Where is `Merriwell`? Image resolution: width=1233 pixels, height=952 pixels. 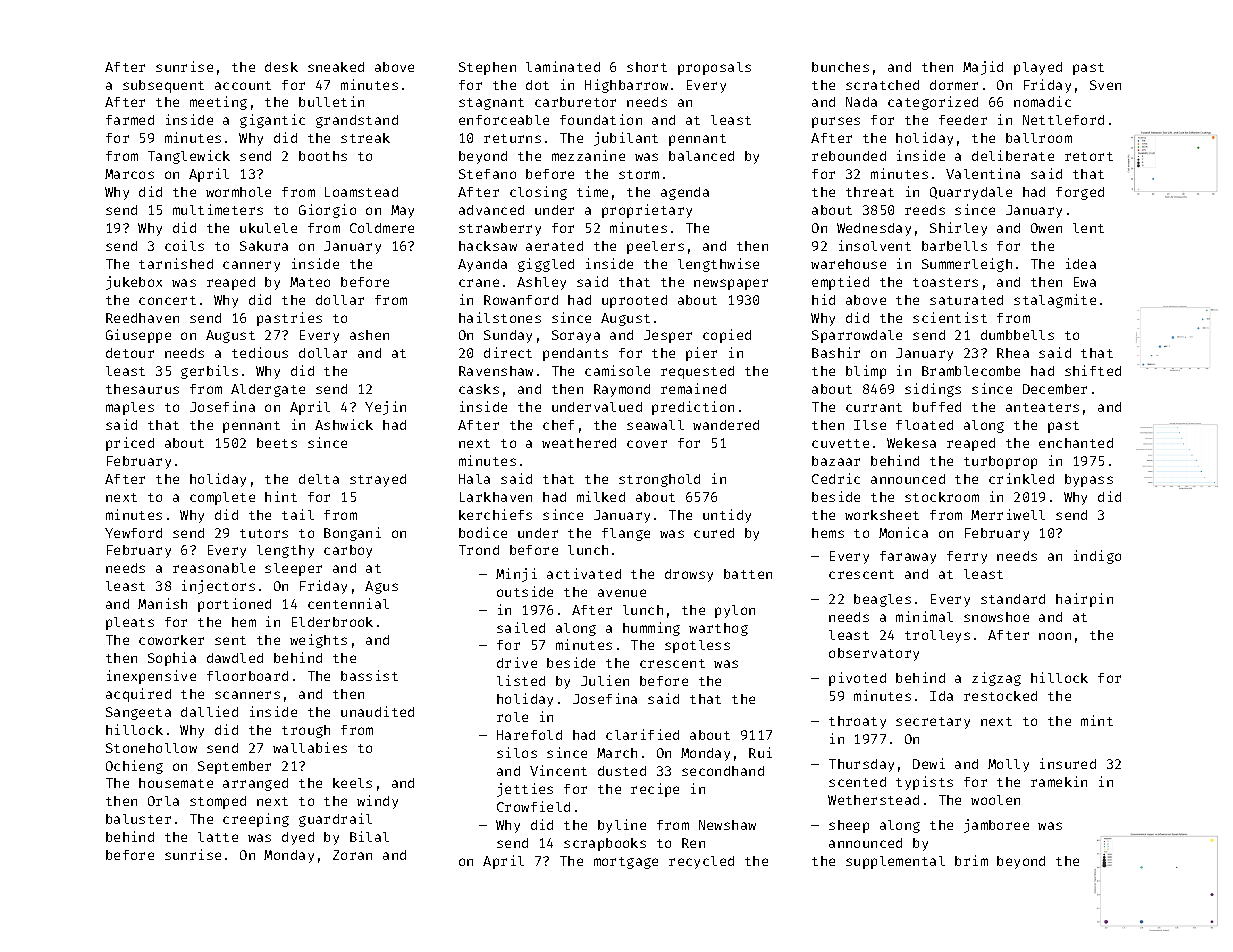 Merriwell is located at coordinates (1008, 514).
